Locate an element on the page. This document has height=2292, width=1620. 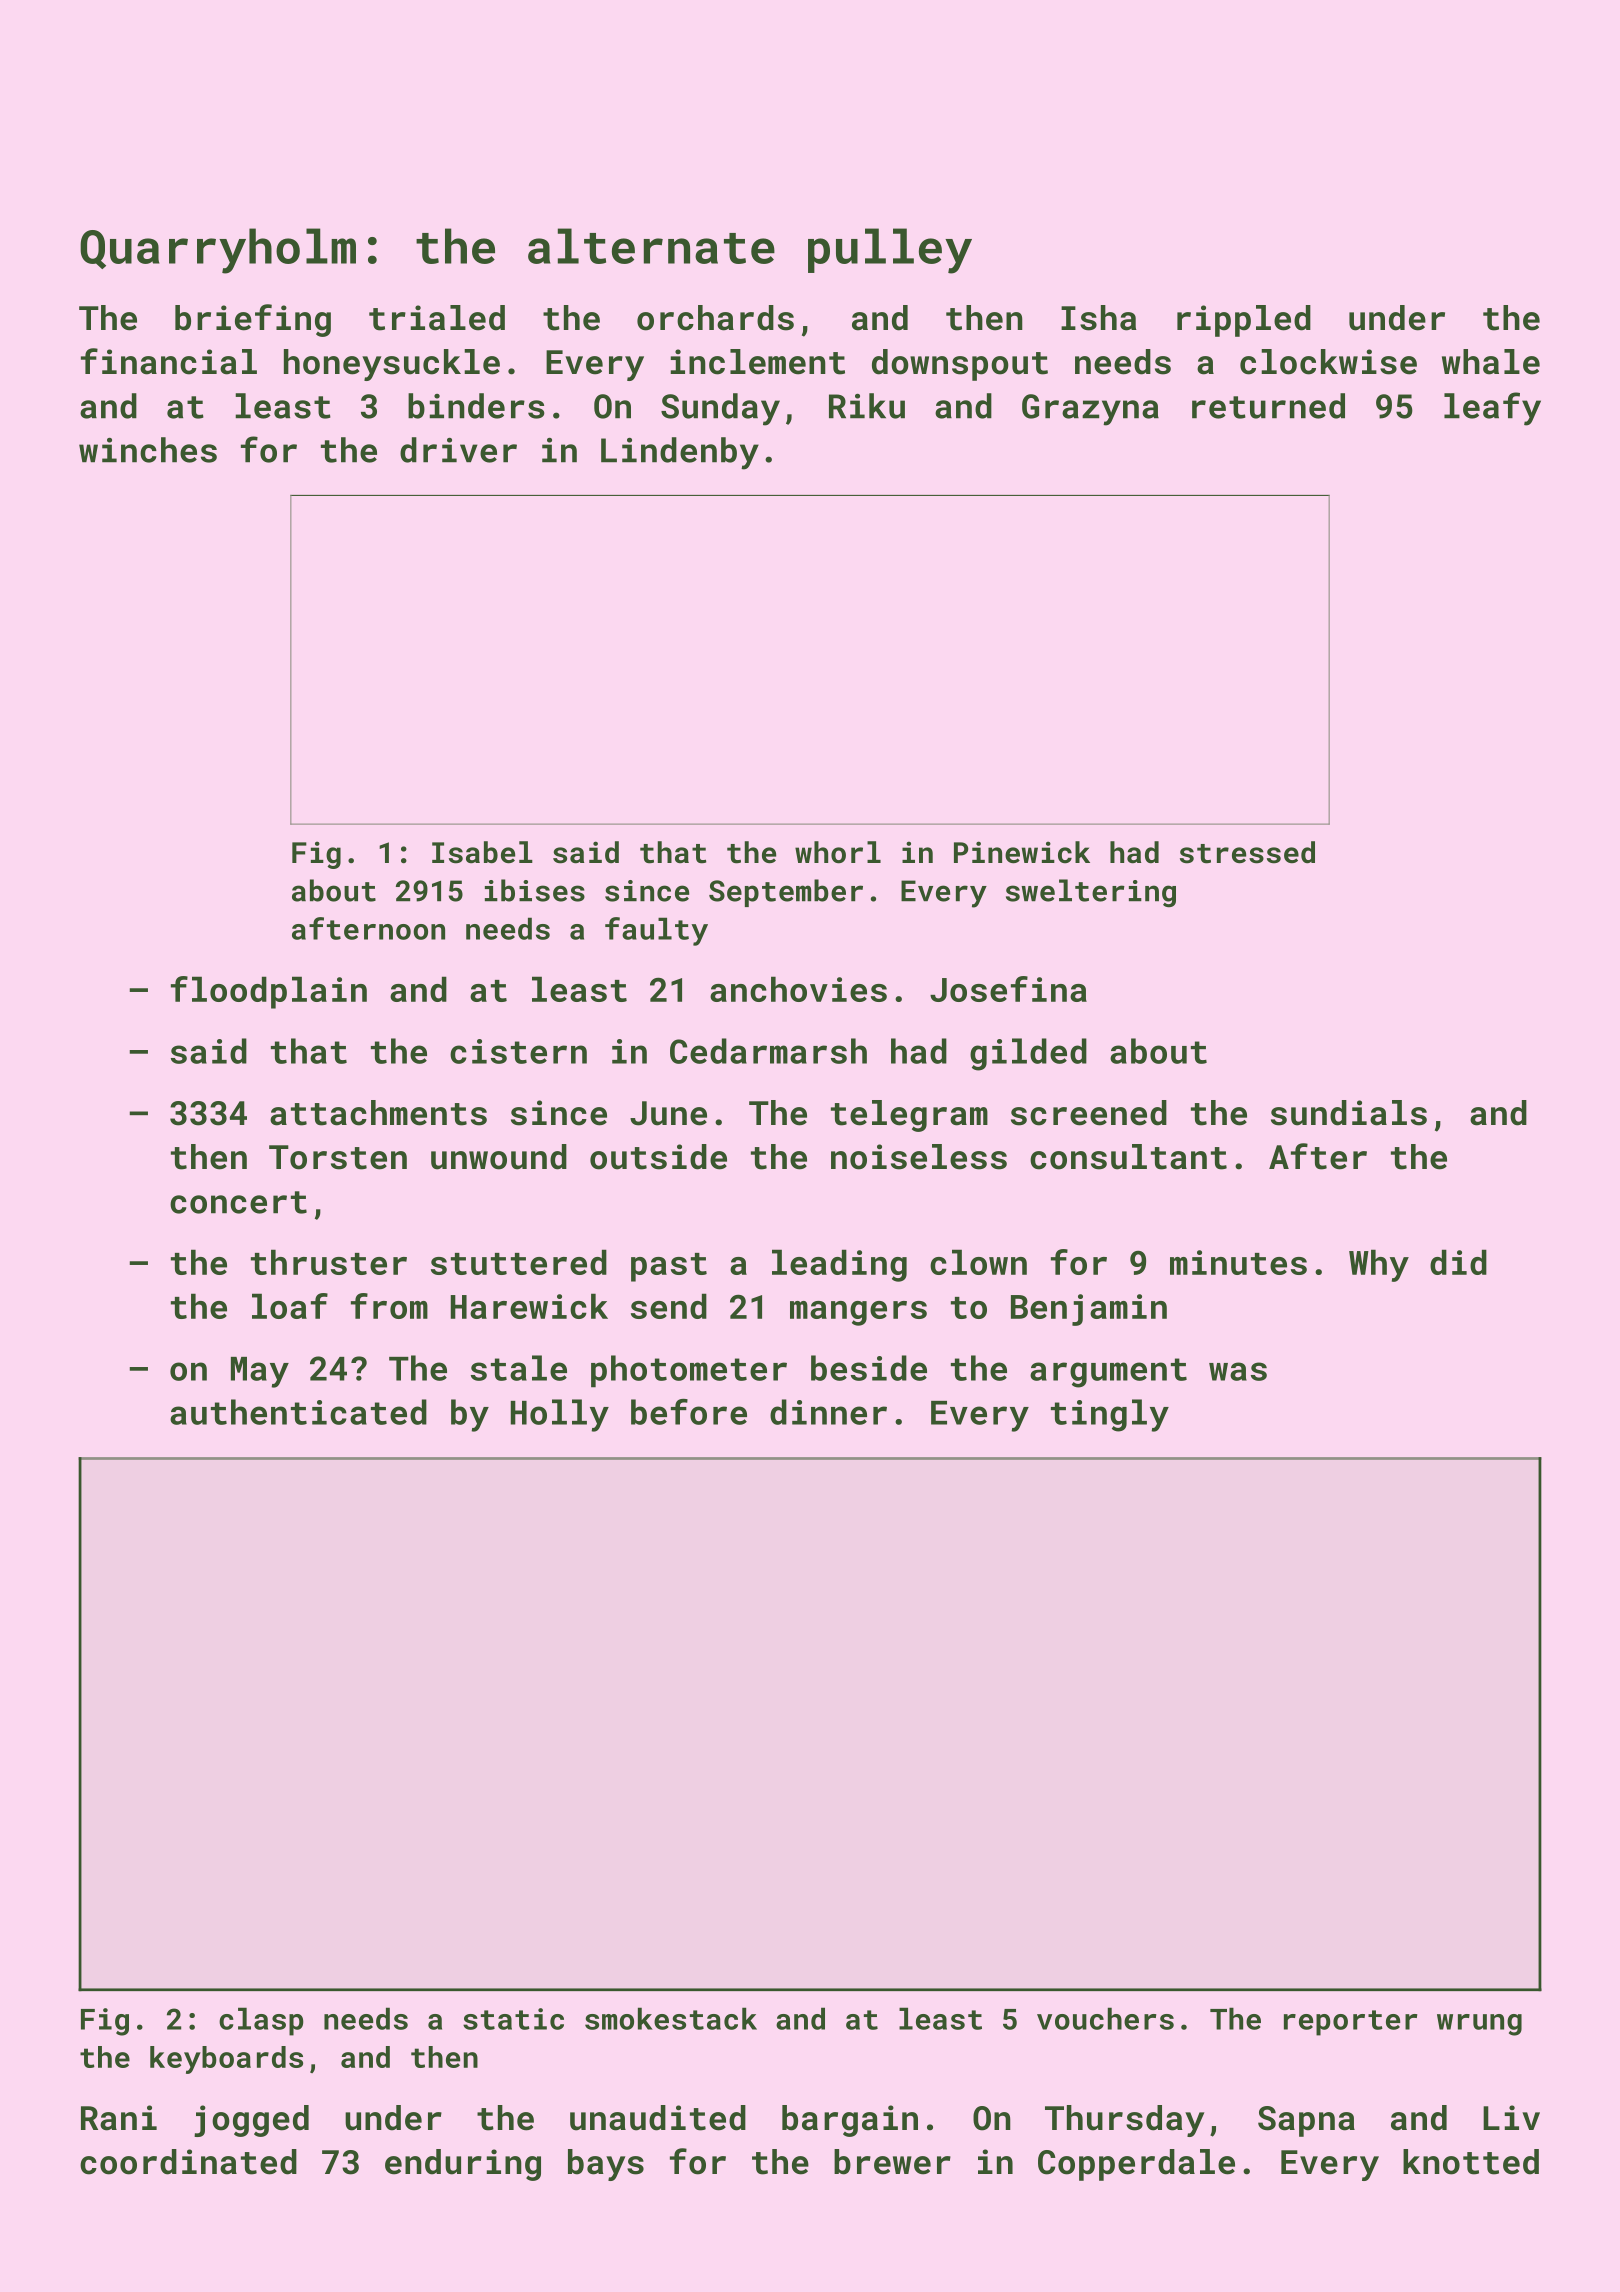
Lindenby is located at coordinates (680, 453).
